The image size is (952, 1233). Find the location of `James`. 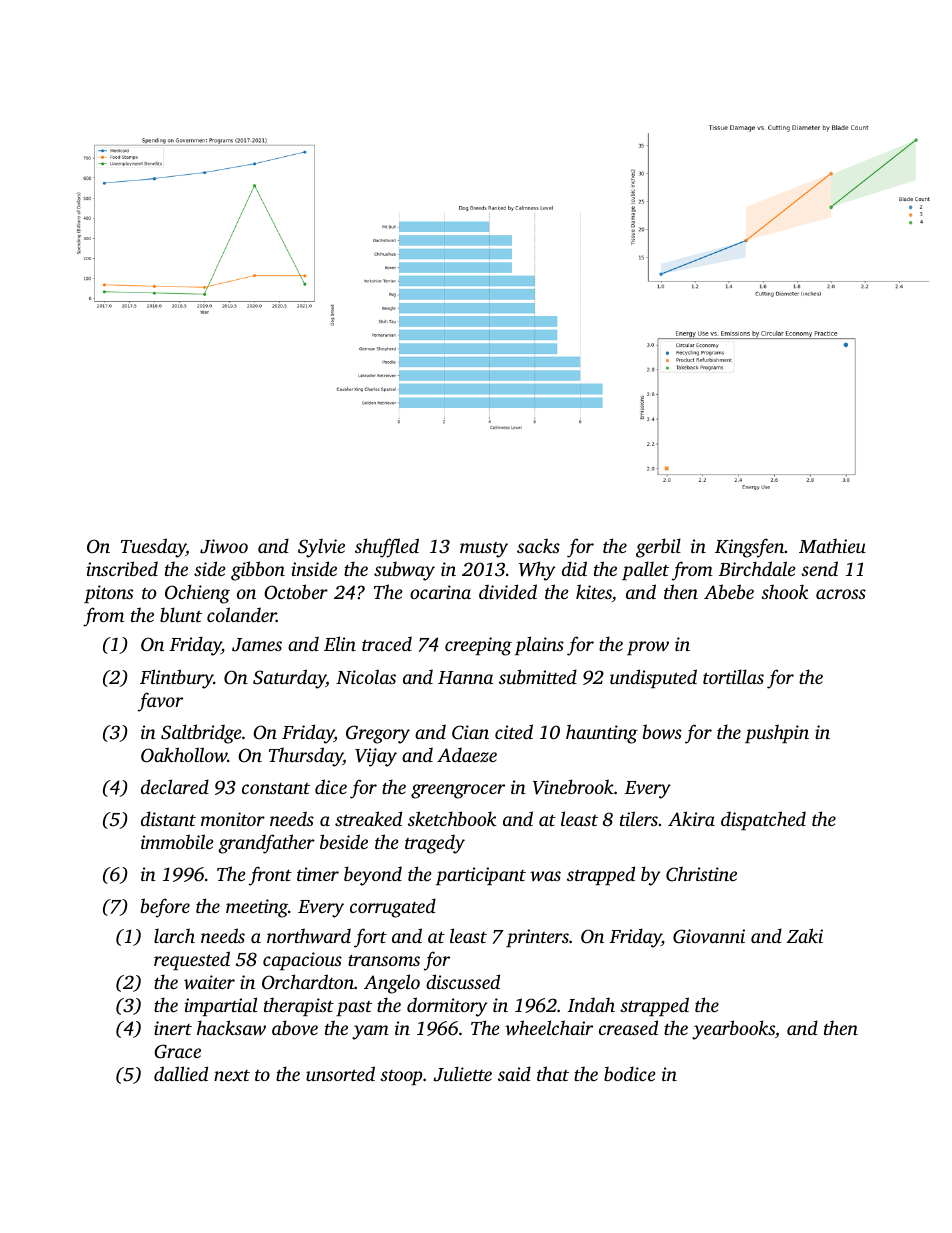

James is located at coordinates (257, 645).
